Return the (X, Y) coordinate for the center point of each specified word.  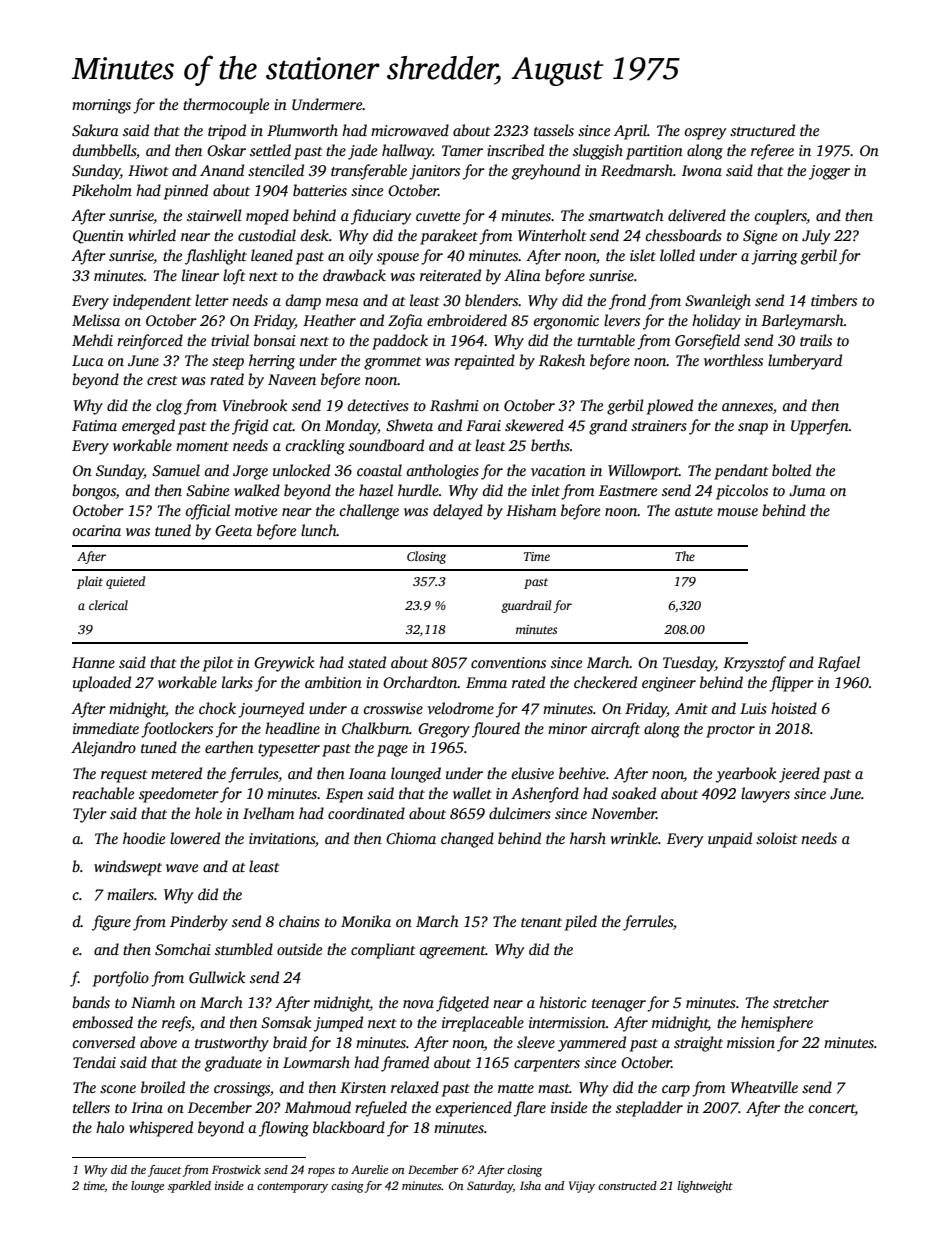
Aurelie (369, 1169)
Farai (483, 425)
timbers (834, 300)
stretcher (801, 1002)
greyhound (546, 172)
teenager (619, 1005)
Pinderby (199, 923)
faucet (164, 1171)
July (816, 237)
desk (315, 235)
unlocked (301, 470)
